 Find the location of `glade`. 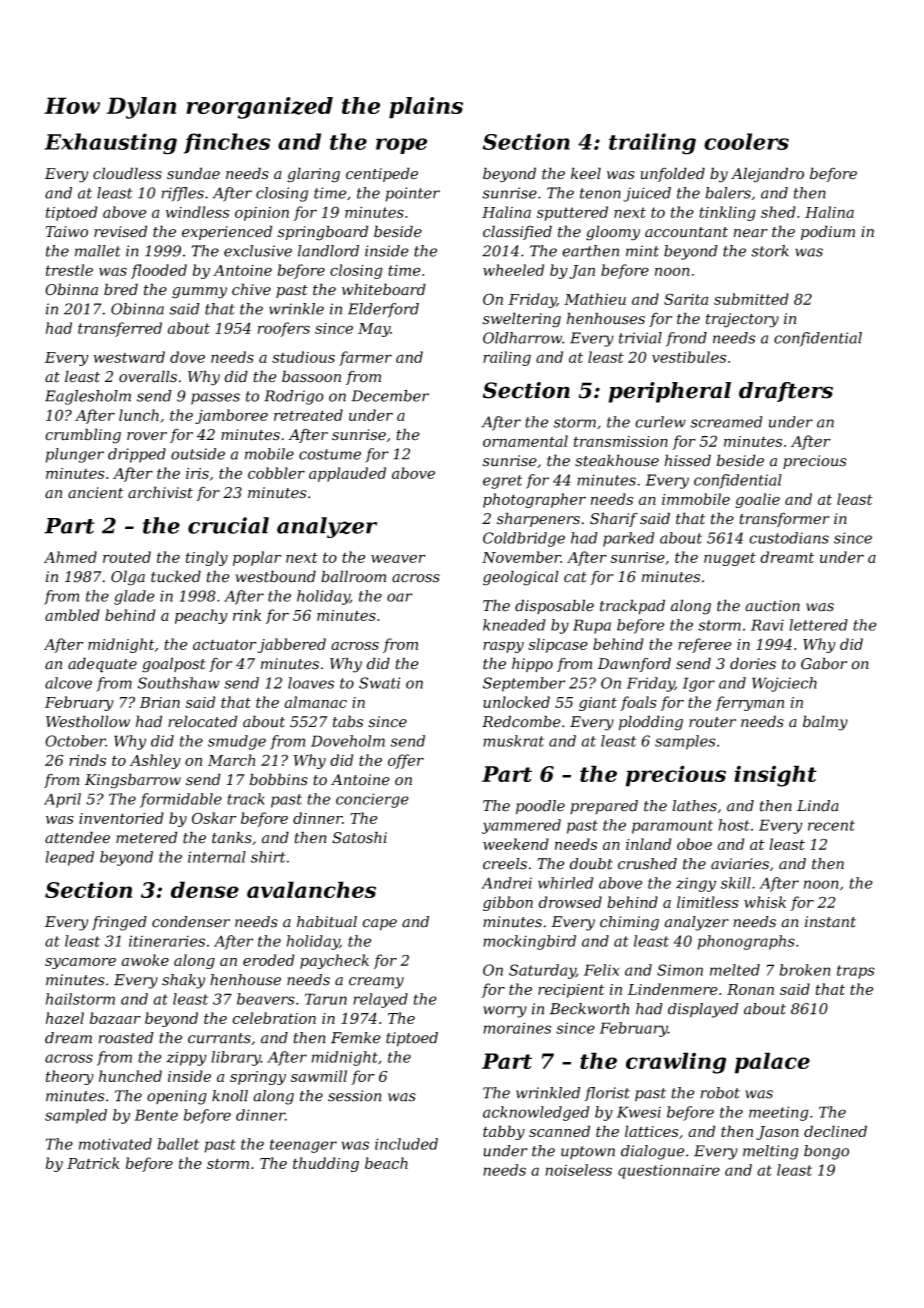

glade is located at coordinates (134, 597).
